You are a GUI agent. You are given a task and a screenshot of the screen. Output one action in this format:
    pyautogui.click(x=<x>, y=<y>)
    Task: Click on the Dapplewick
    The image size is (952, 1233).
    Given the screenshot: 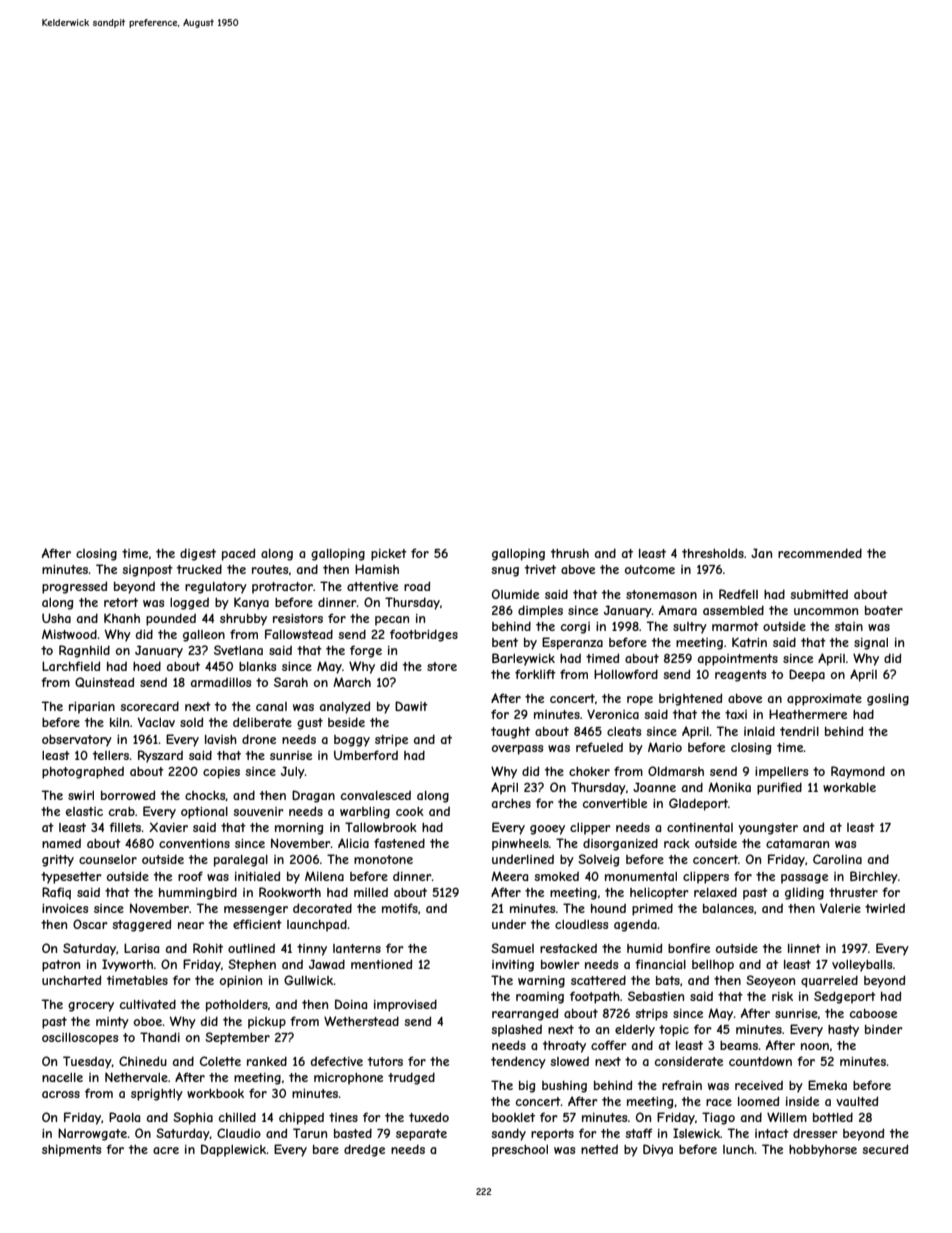 What is the action you would take?
    pyautogui.click(x=234, y=1150)
